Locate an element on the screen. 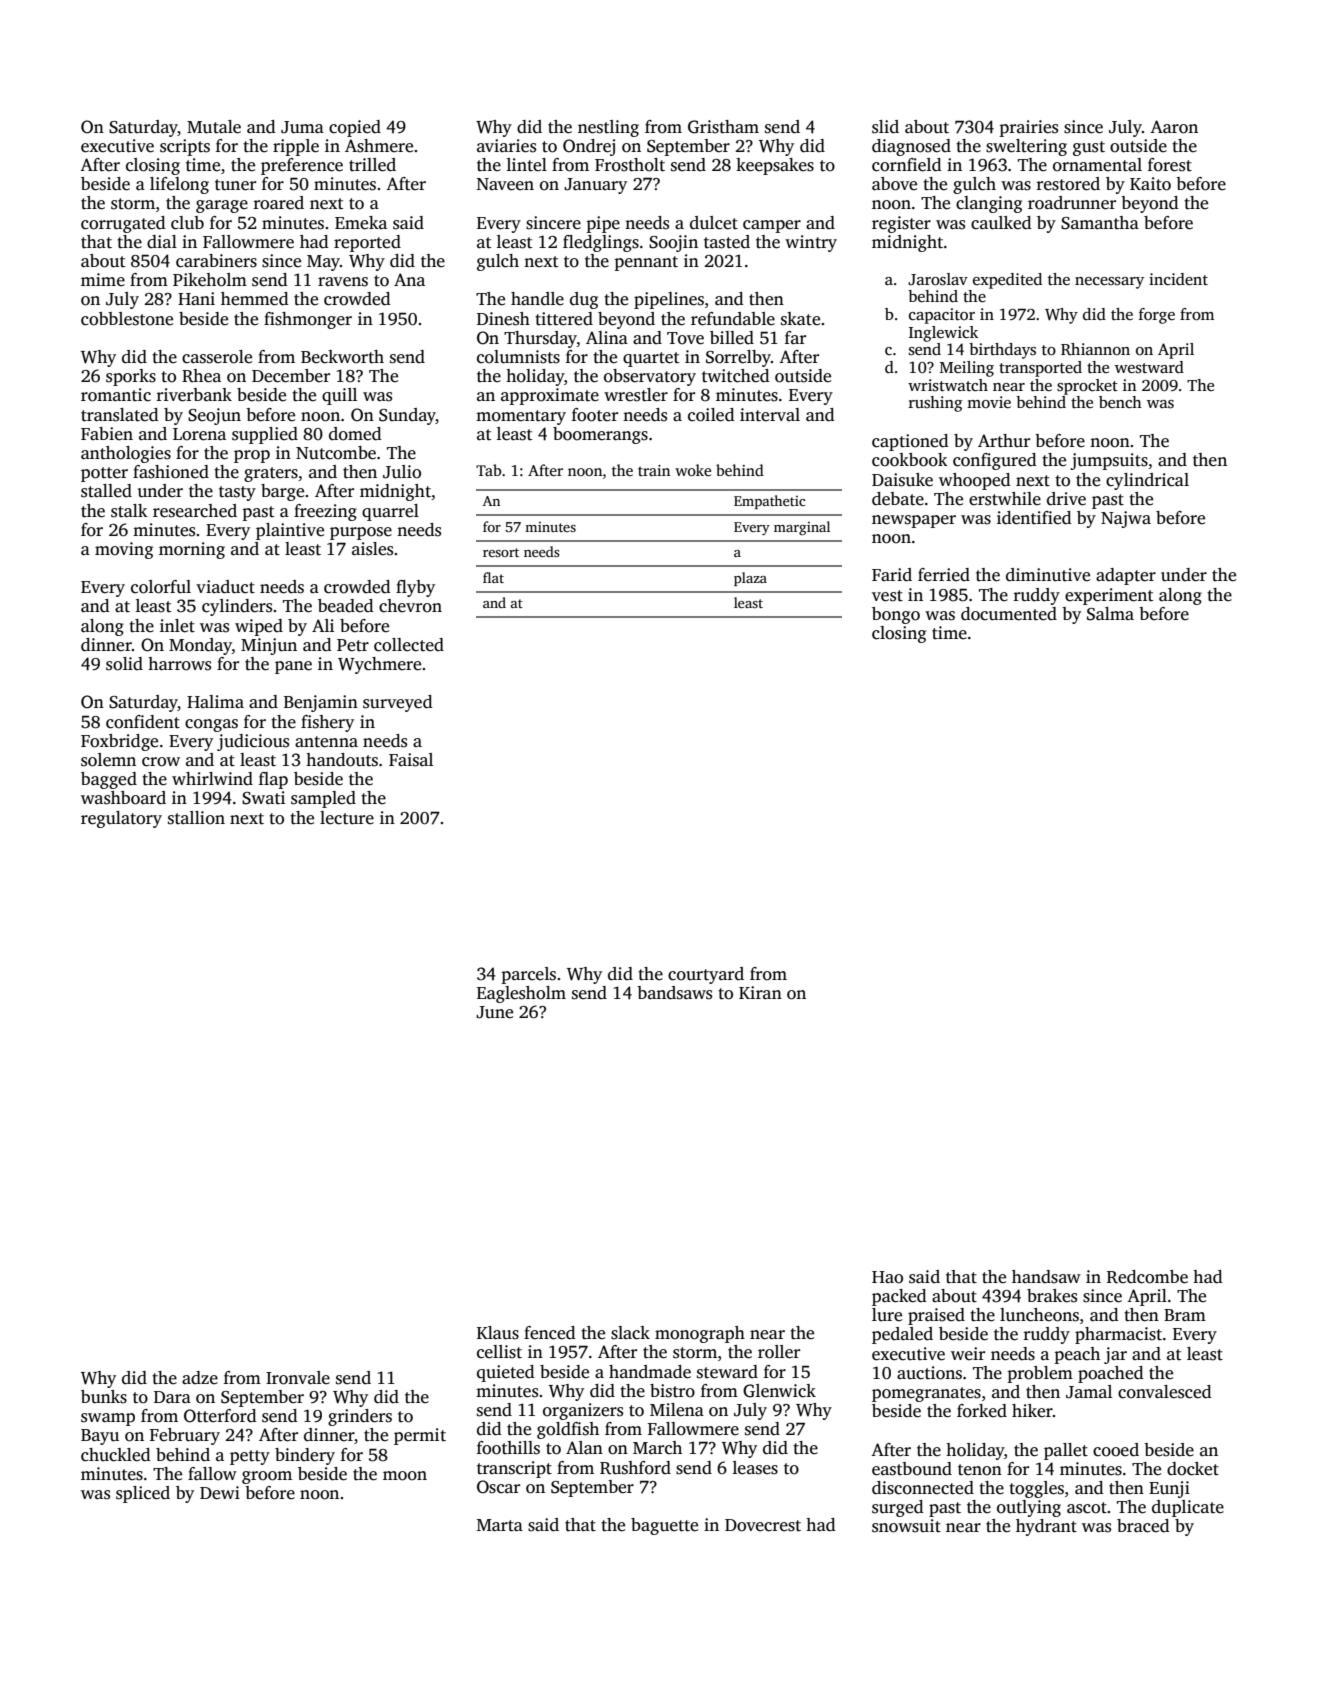  baguette is located at coordinates (664, 1526).
